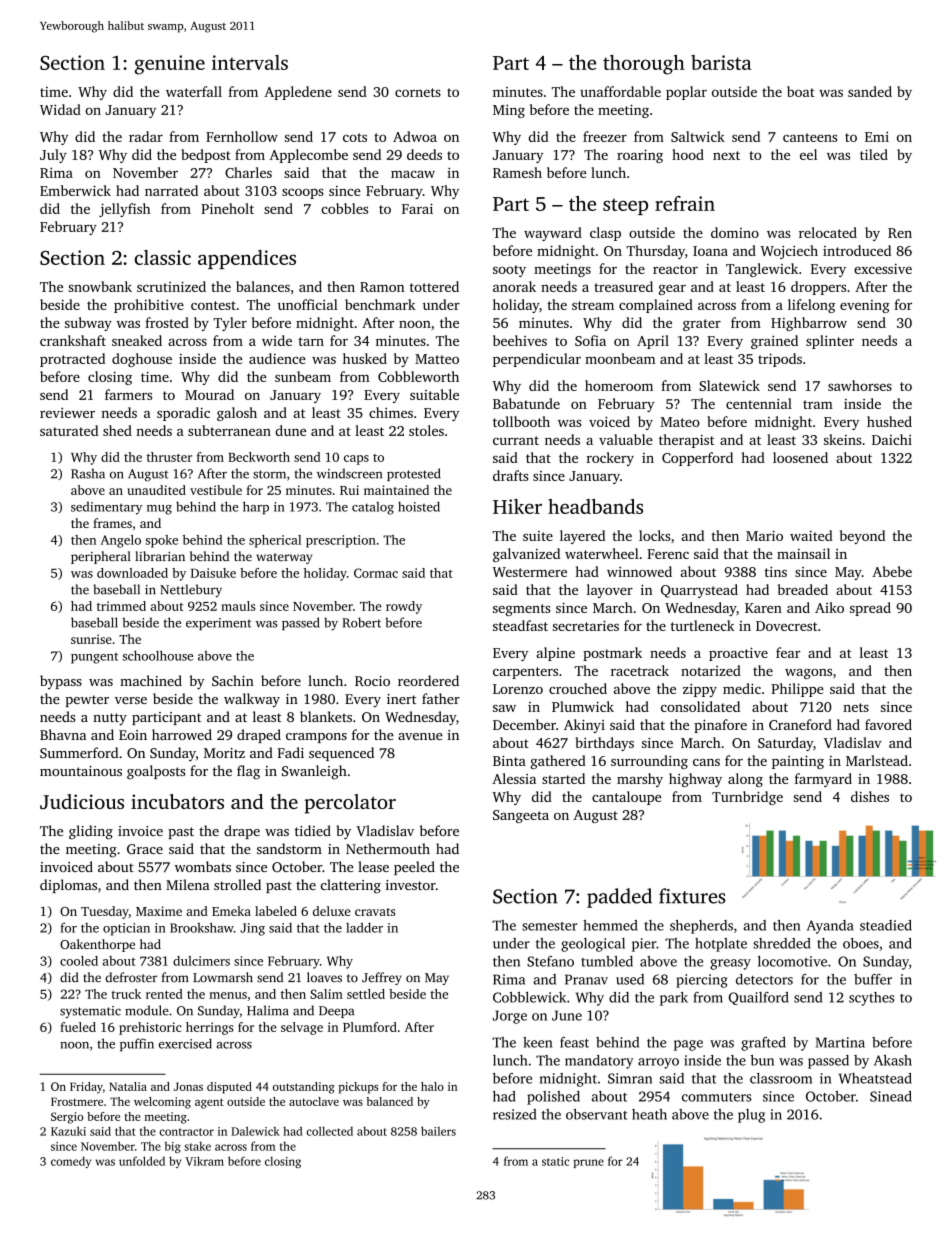  Describe the element at coordinates (237, 884) in the image. I see `strolled` at that location.
